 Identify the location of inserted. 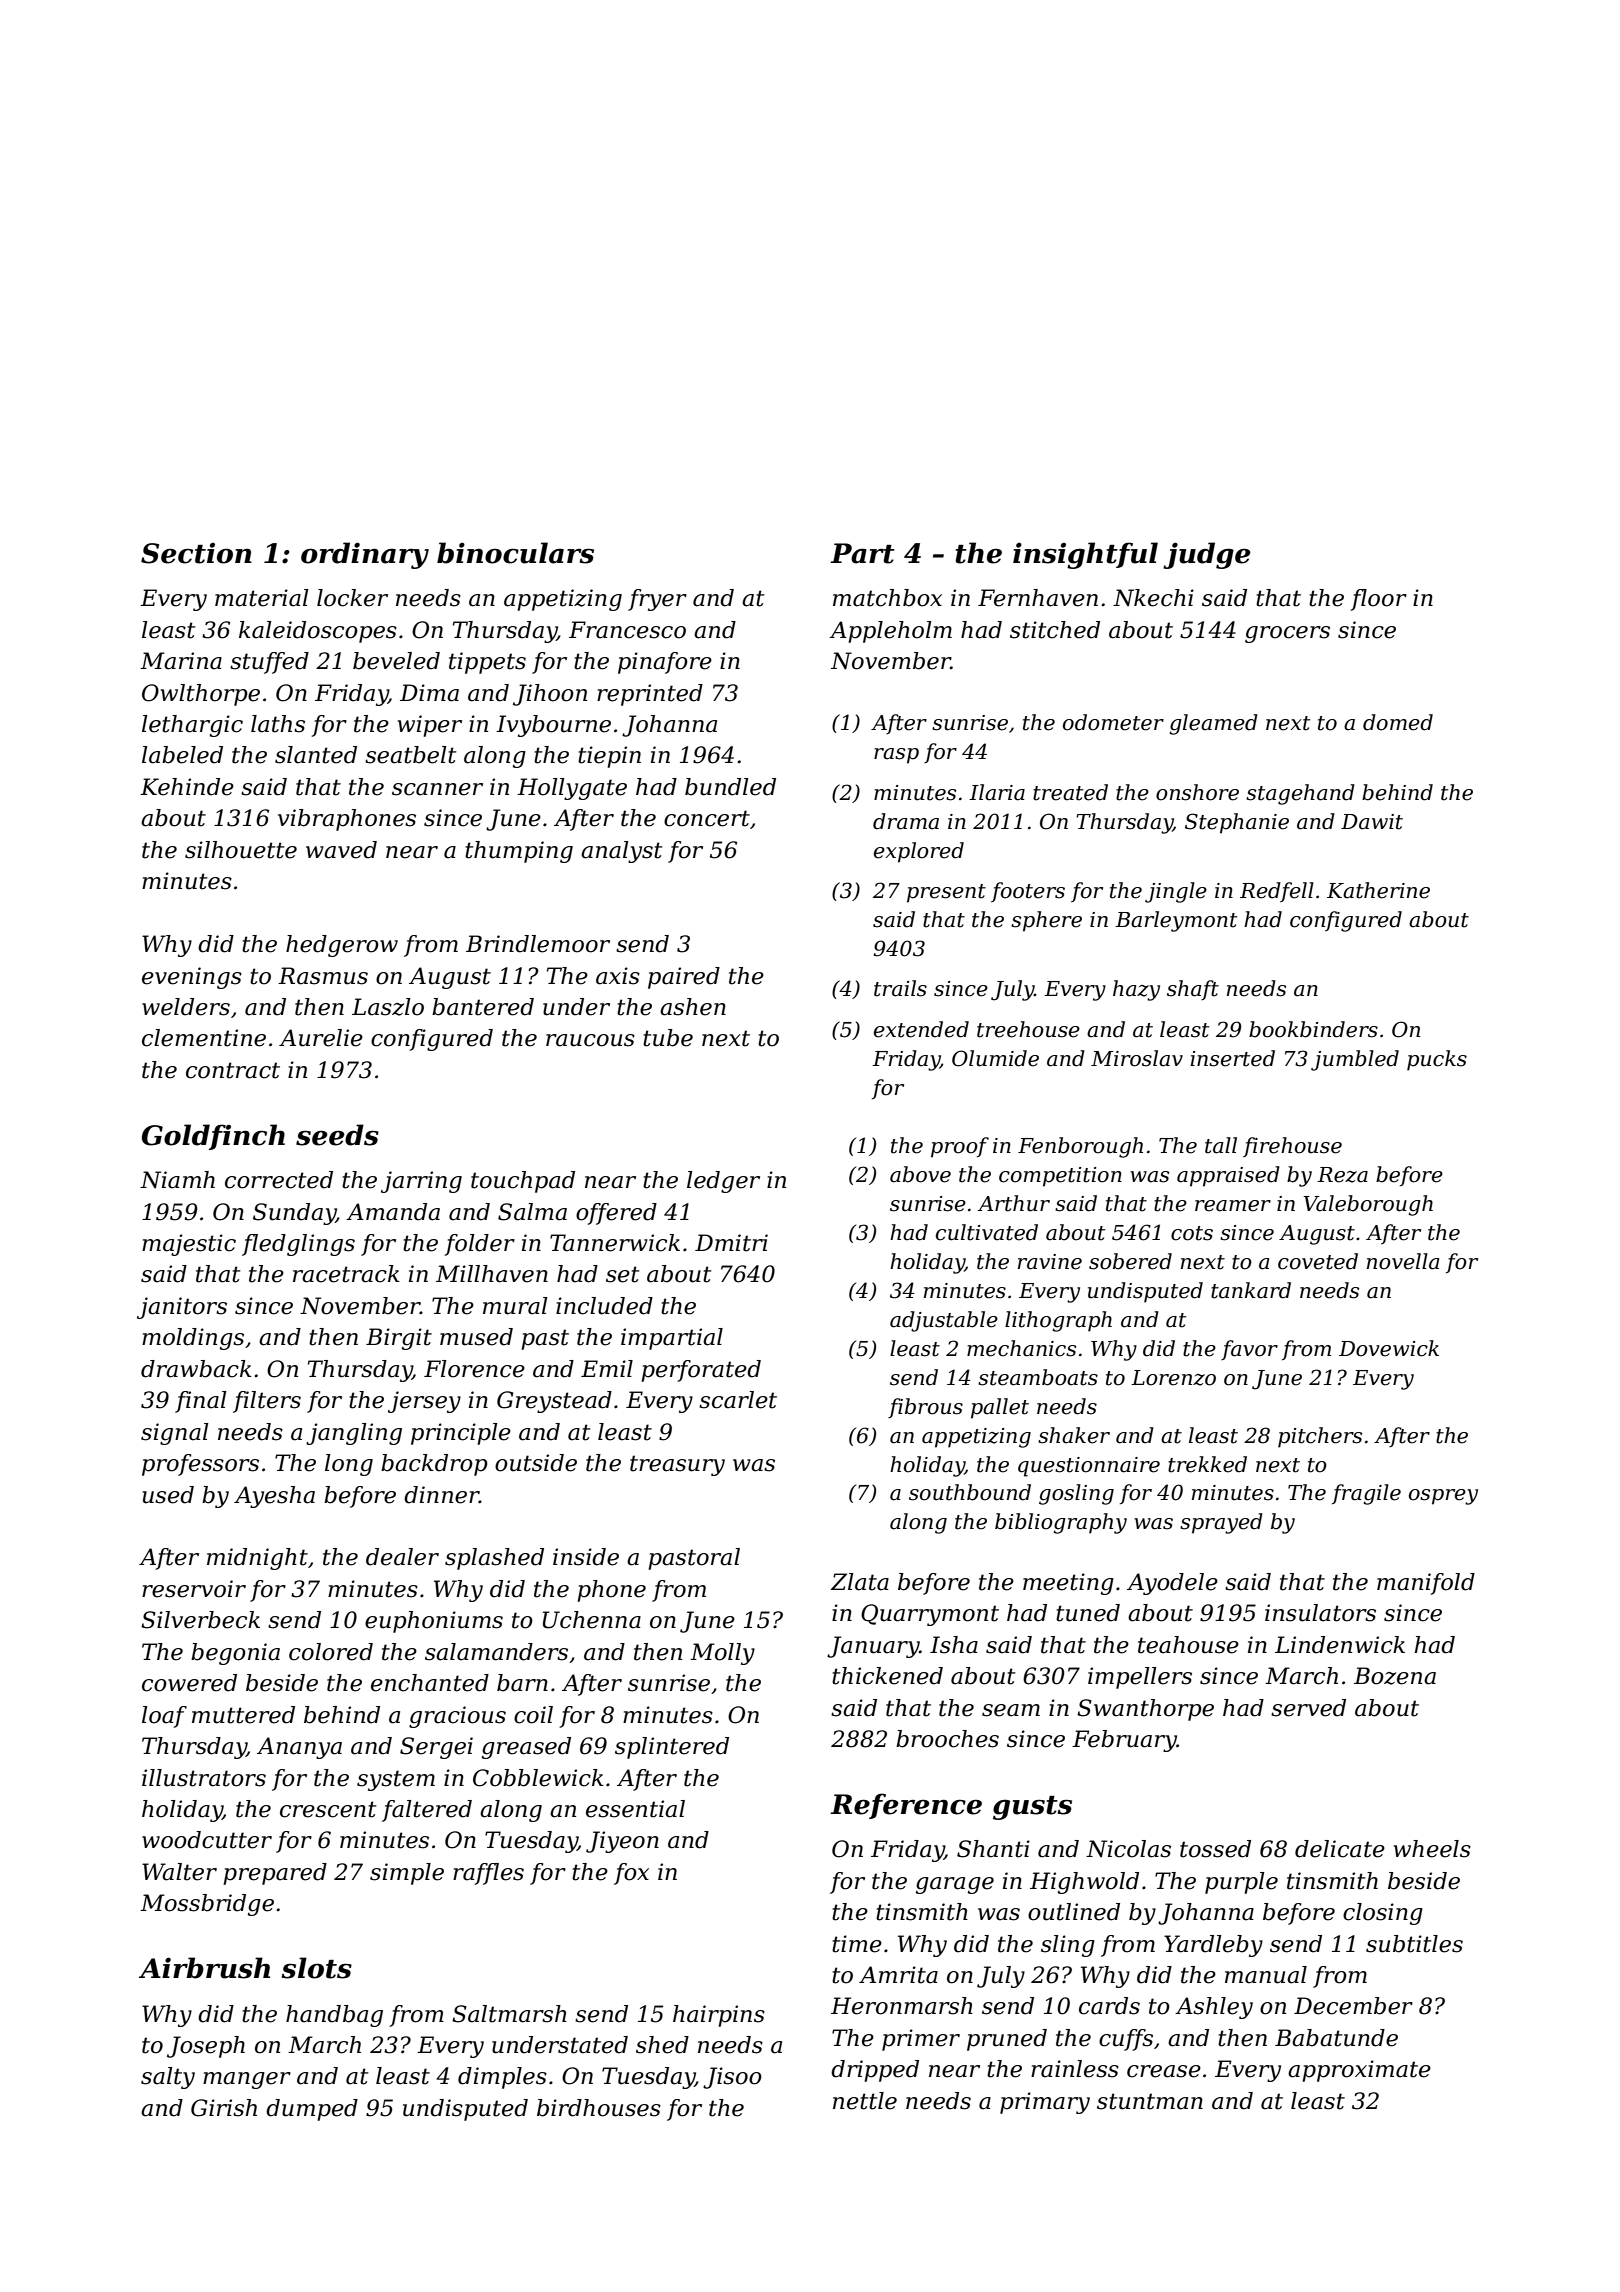
(1232, 1058).
